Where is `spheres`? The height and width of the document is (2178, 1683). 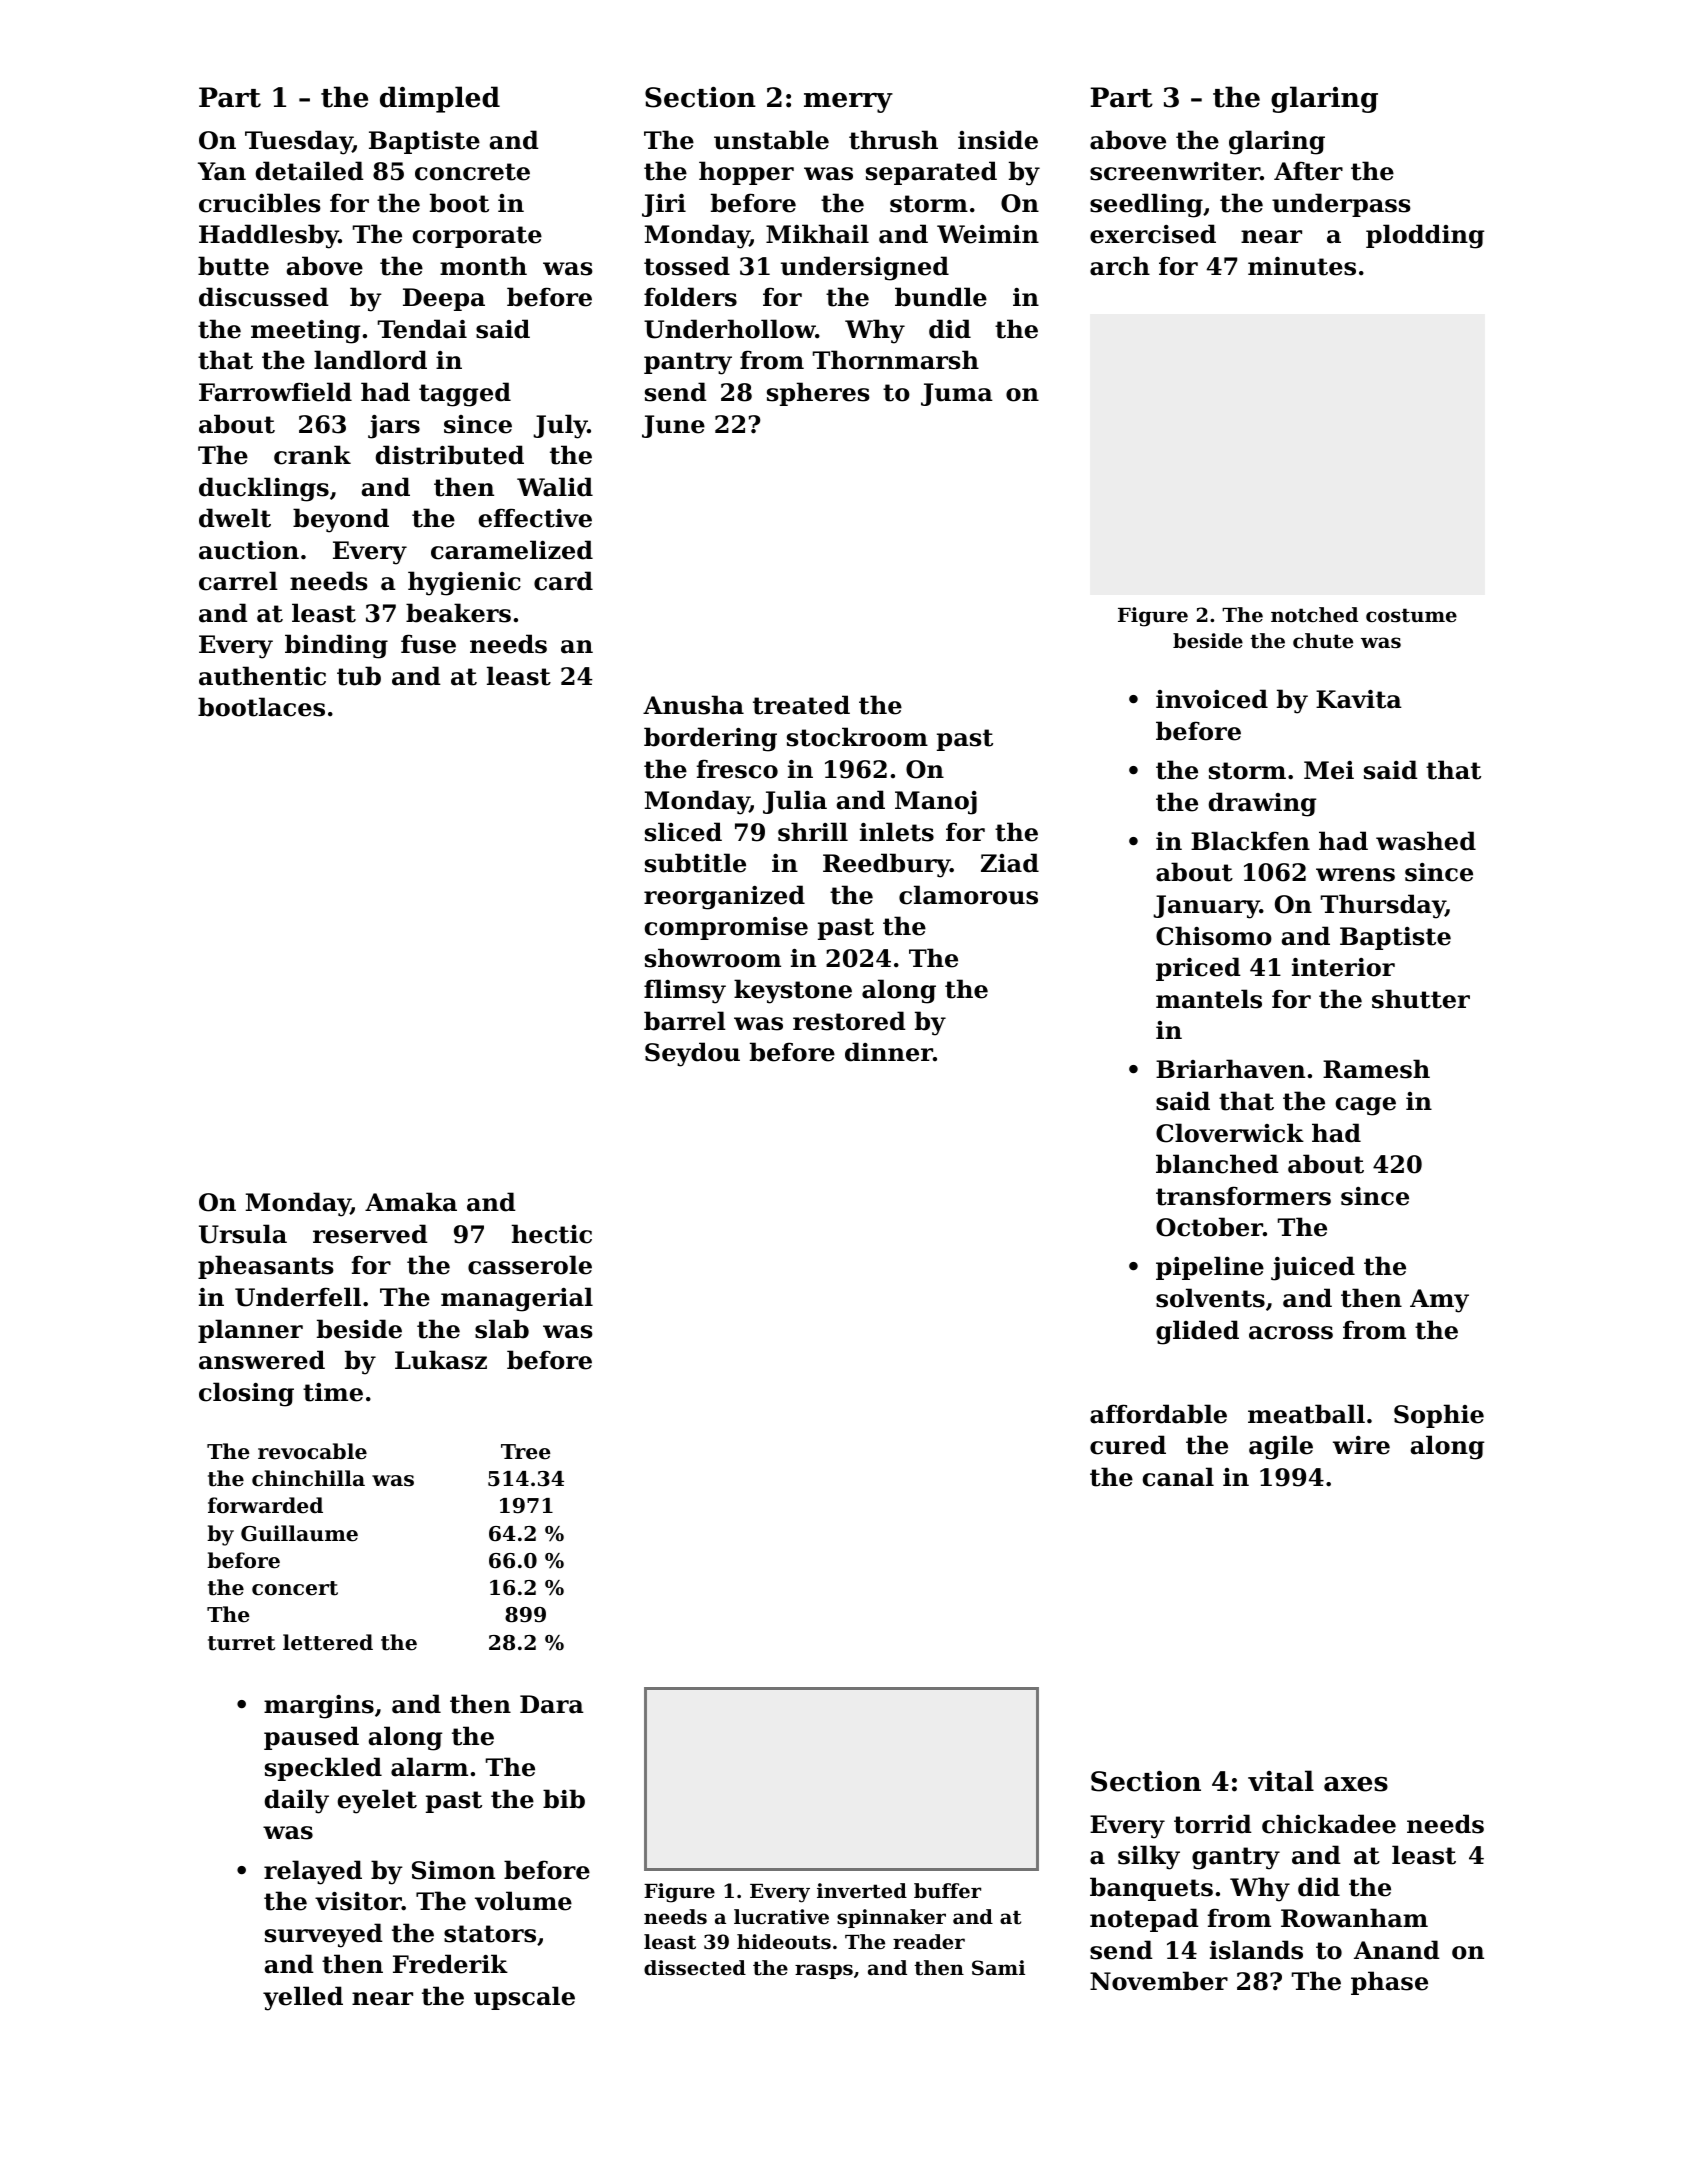
spheres is located at coordinates (818, 394).
